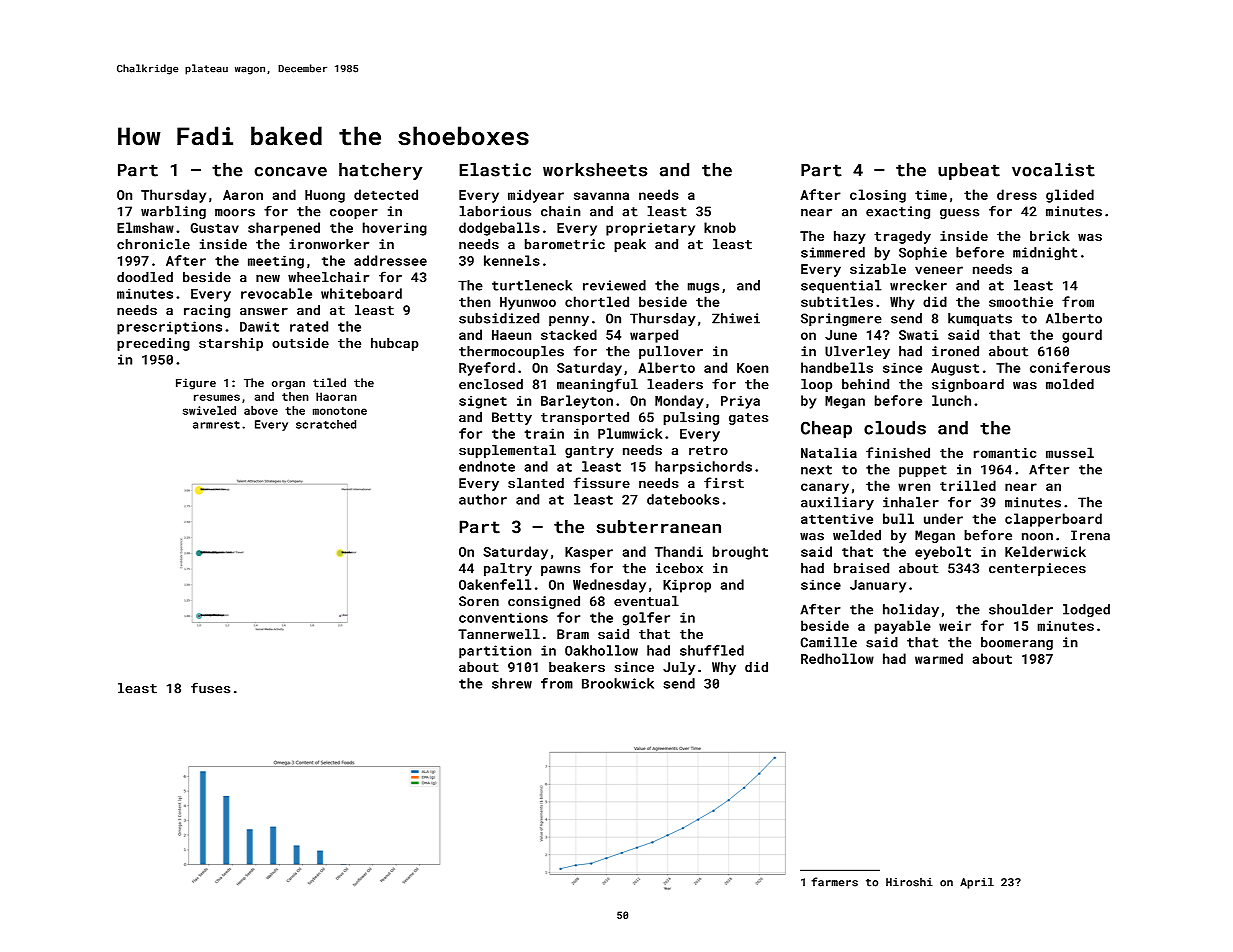  I want to click on worksheets, so click(595, 170).
